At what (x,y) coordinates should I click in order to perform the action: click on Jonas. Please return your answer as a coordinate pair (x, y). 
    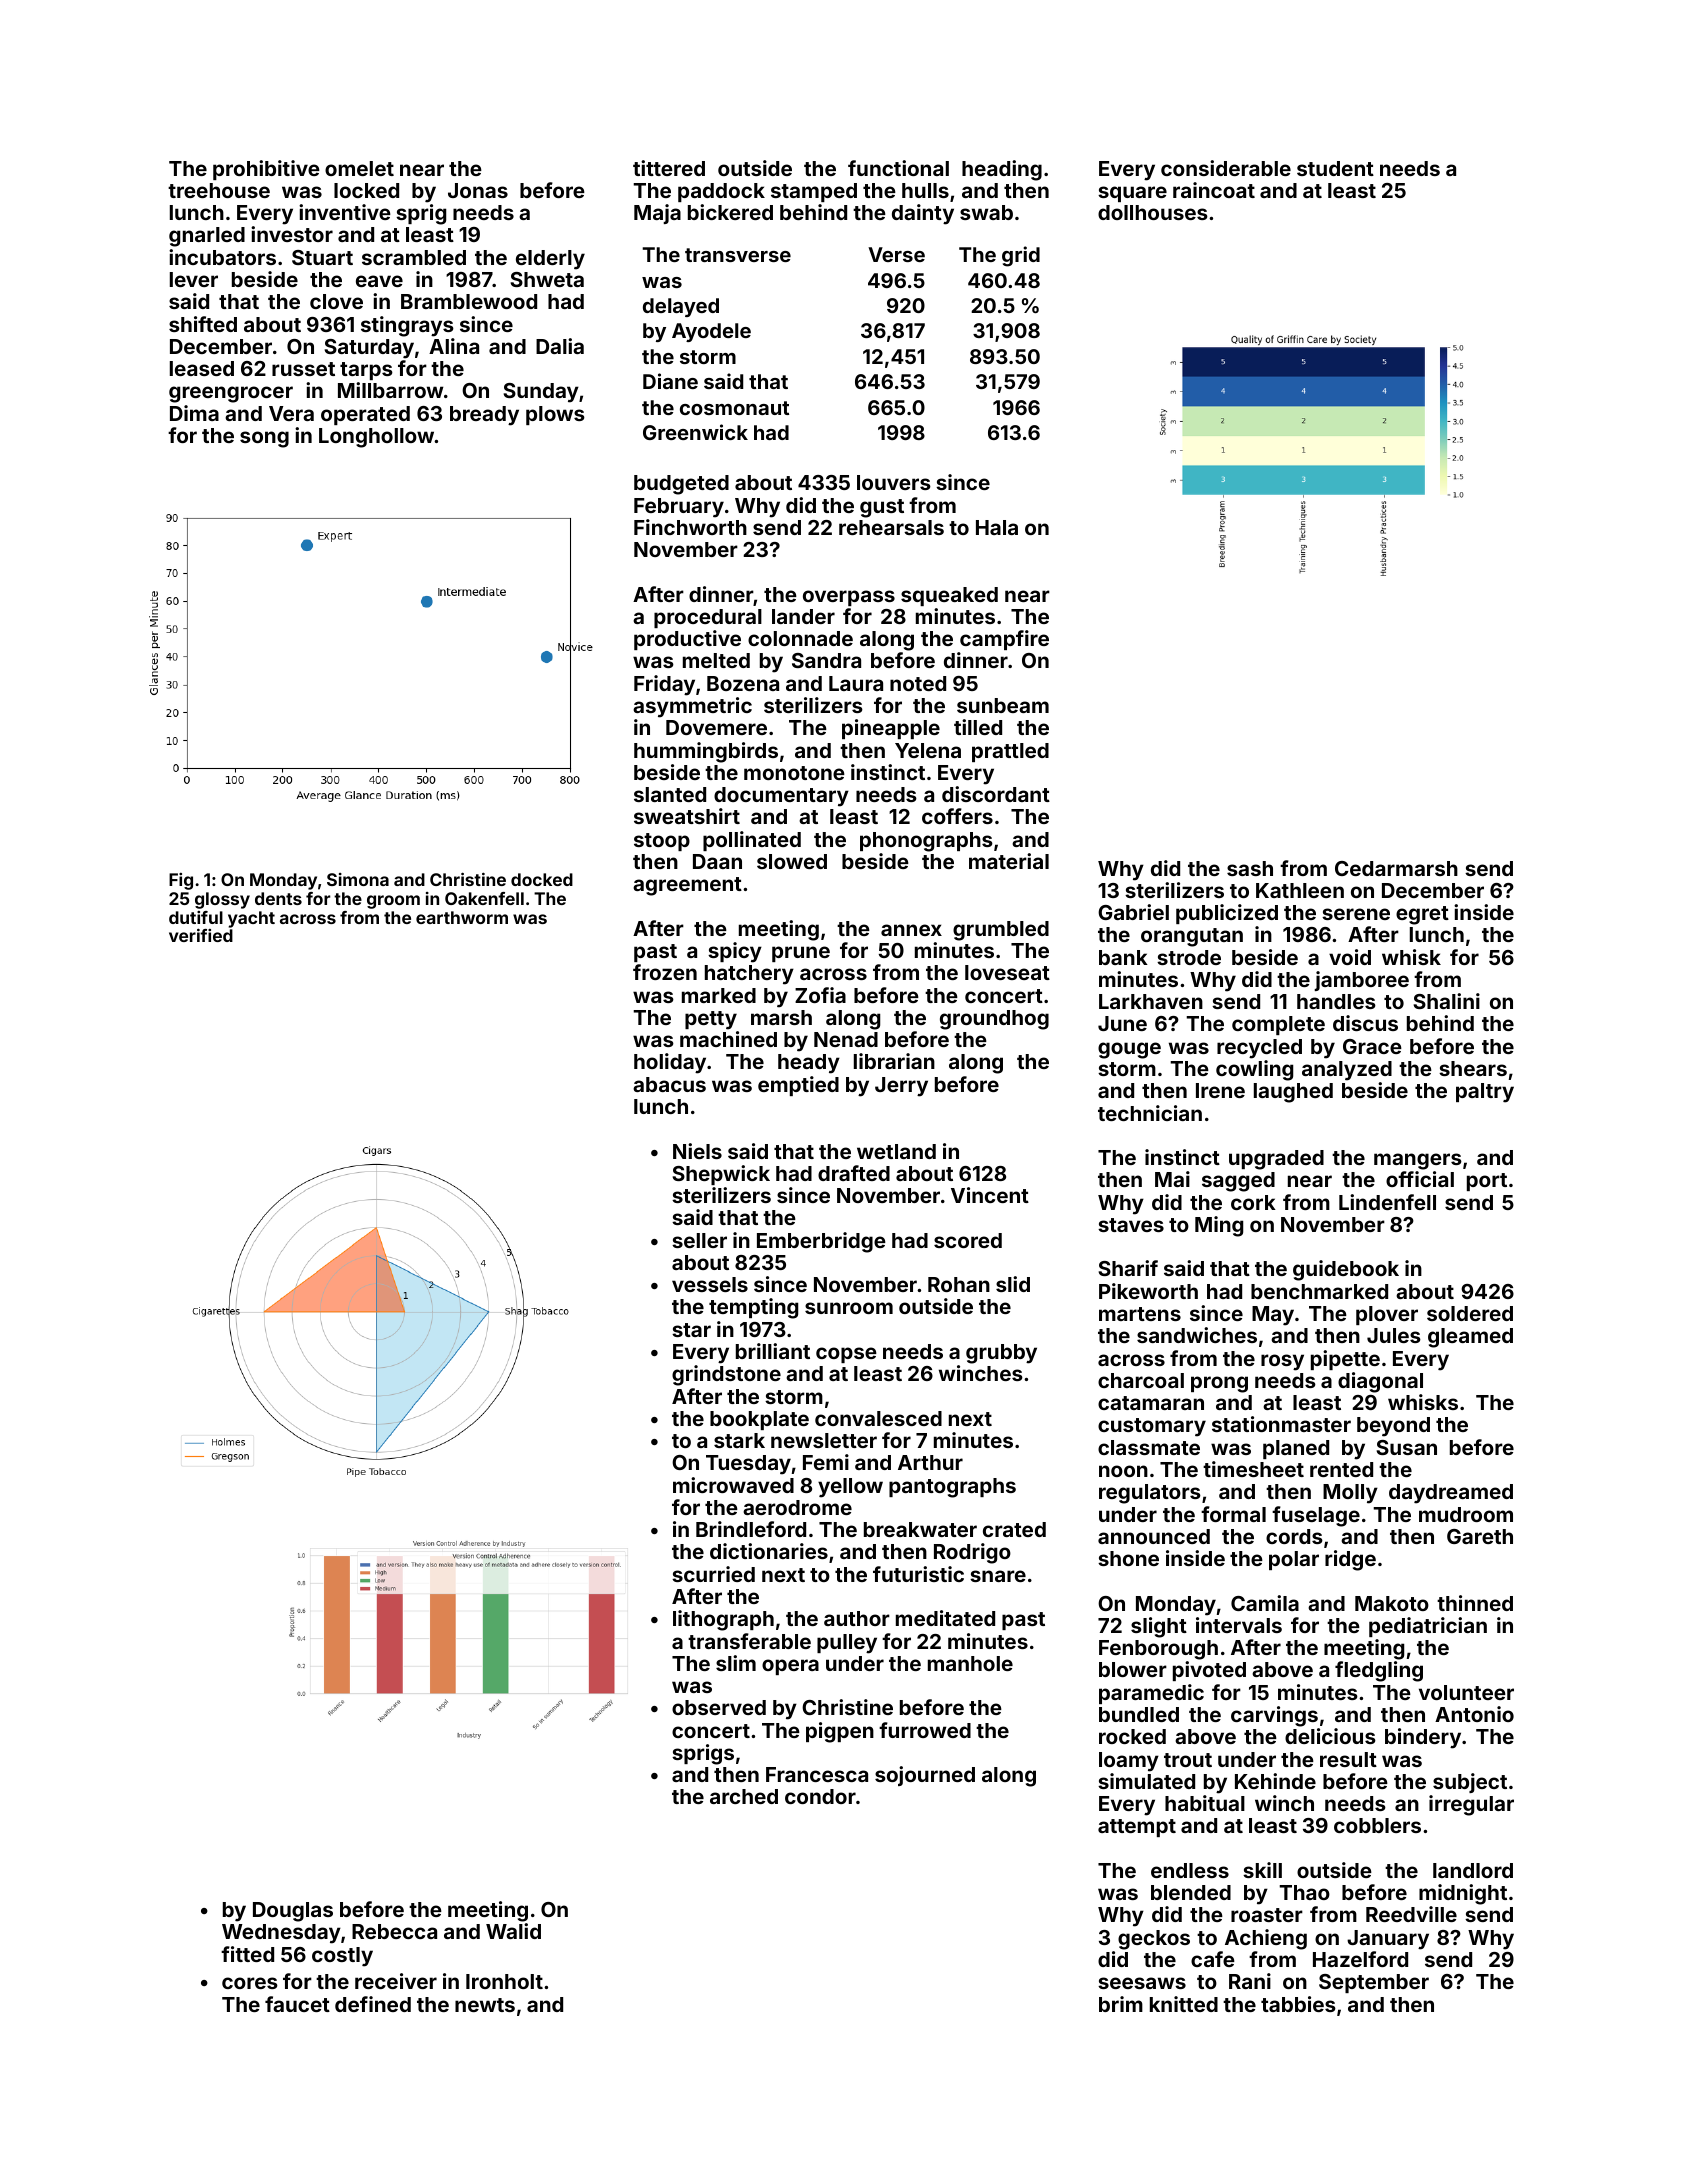
    Looking at the image, I should click on (478, 190).
